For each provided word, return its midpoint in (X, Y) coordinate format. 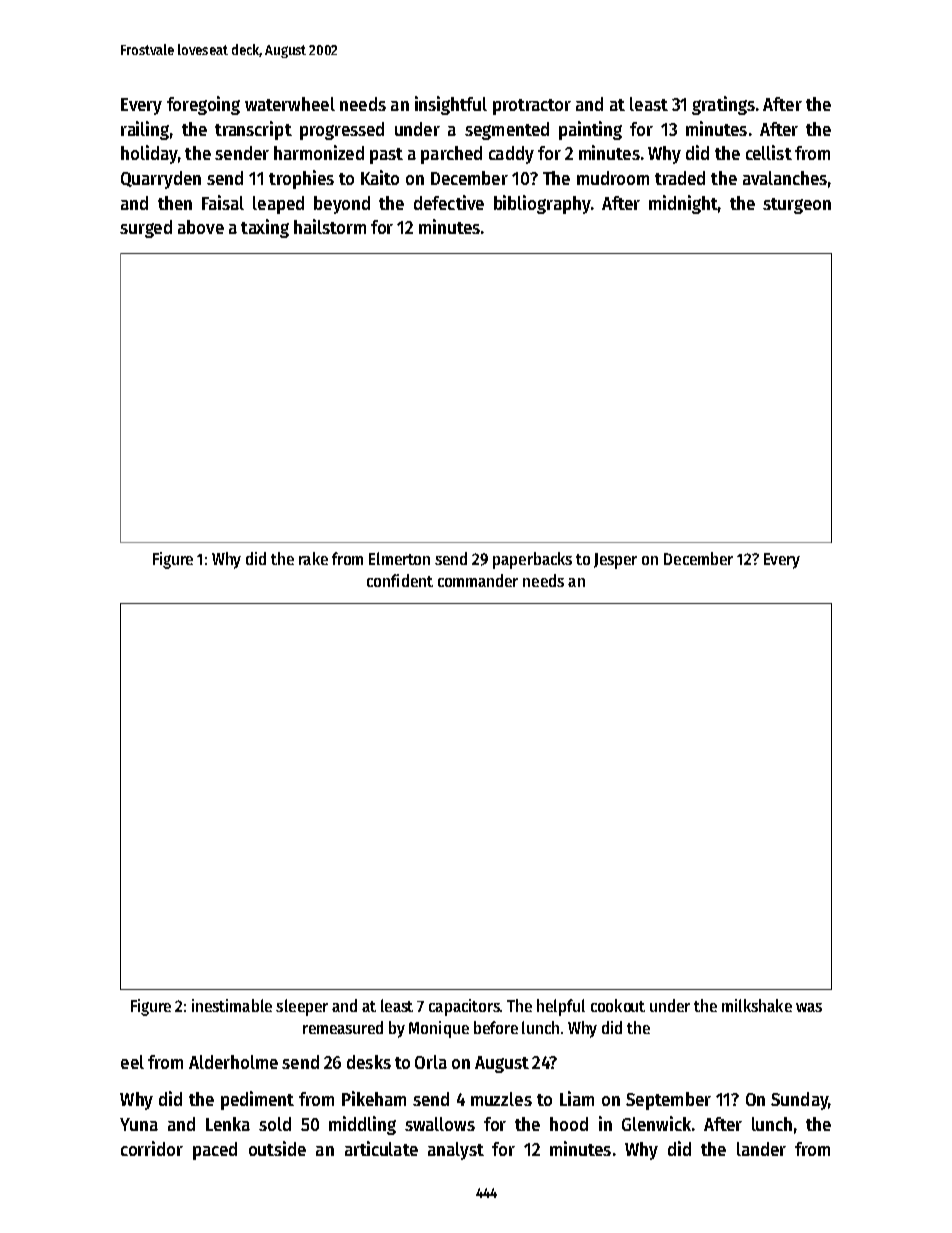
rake (313, 558)
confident (400, 580)
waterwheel (290, 104)
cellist (769, 152)
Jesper (615, 561)
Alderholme (233, 1062)
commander (478, 580)
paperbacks (532, 560)
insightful (451, 105)
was (809, 1007)
